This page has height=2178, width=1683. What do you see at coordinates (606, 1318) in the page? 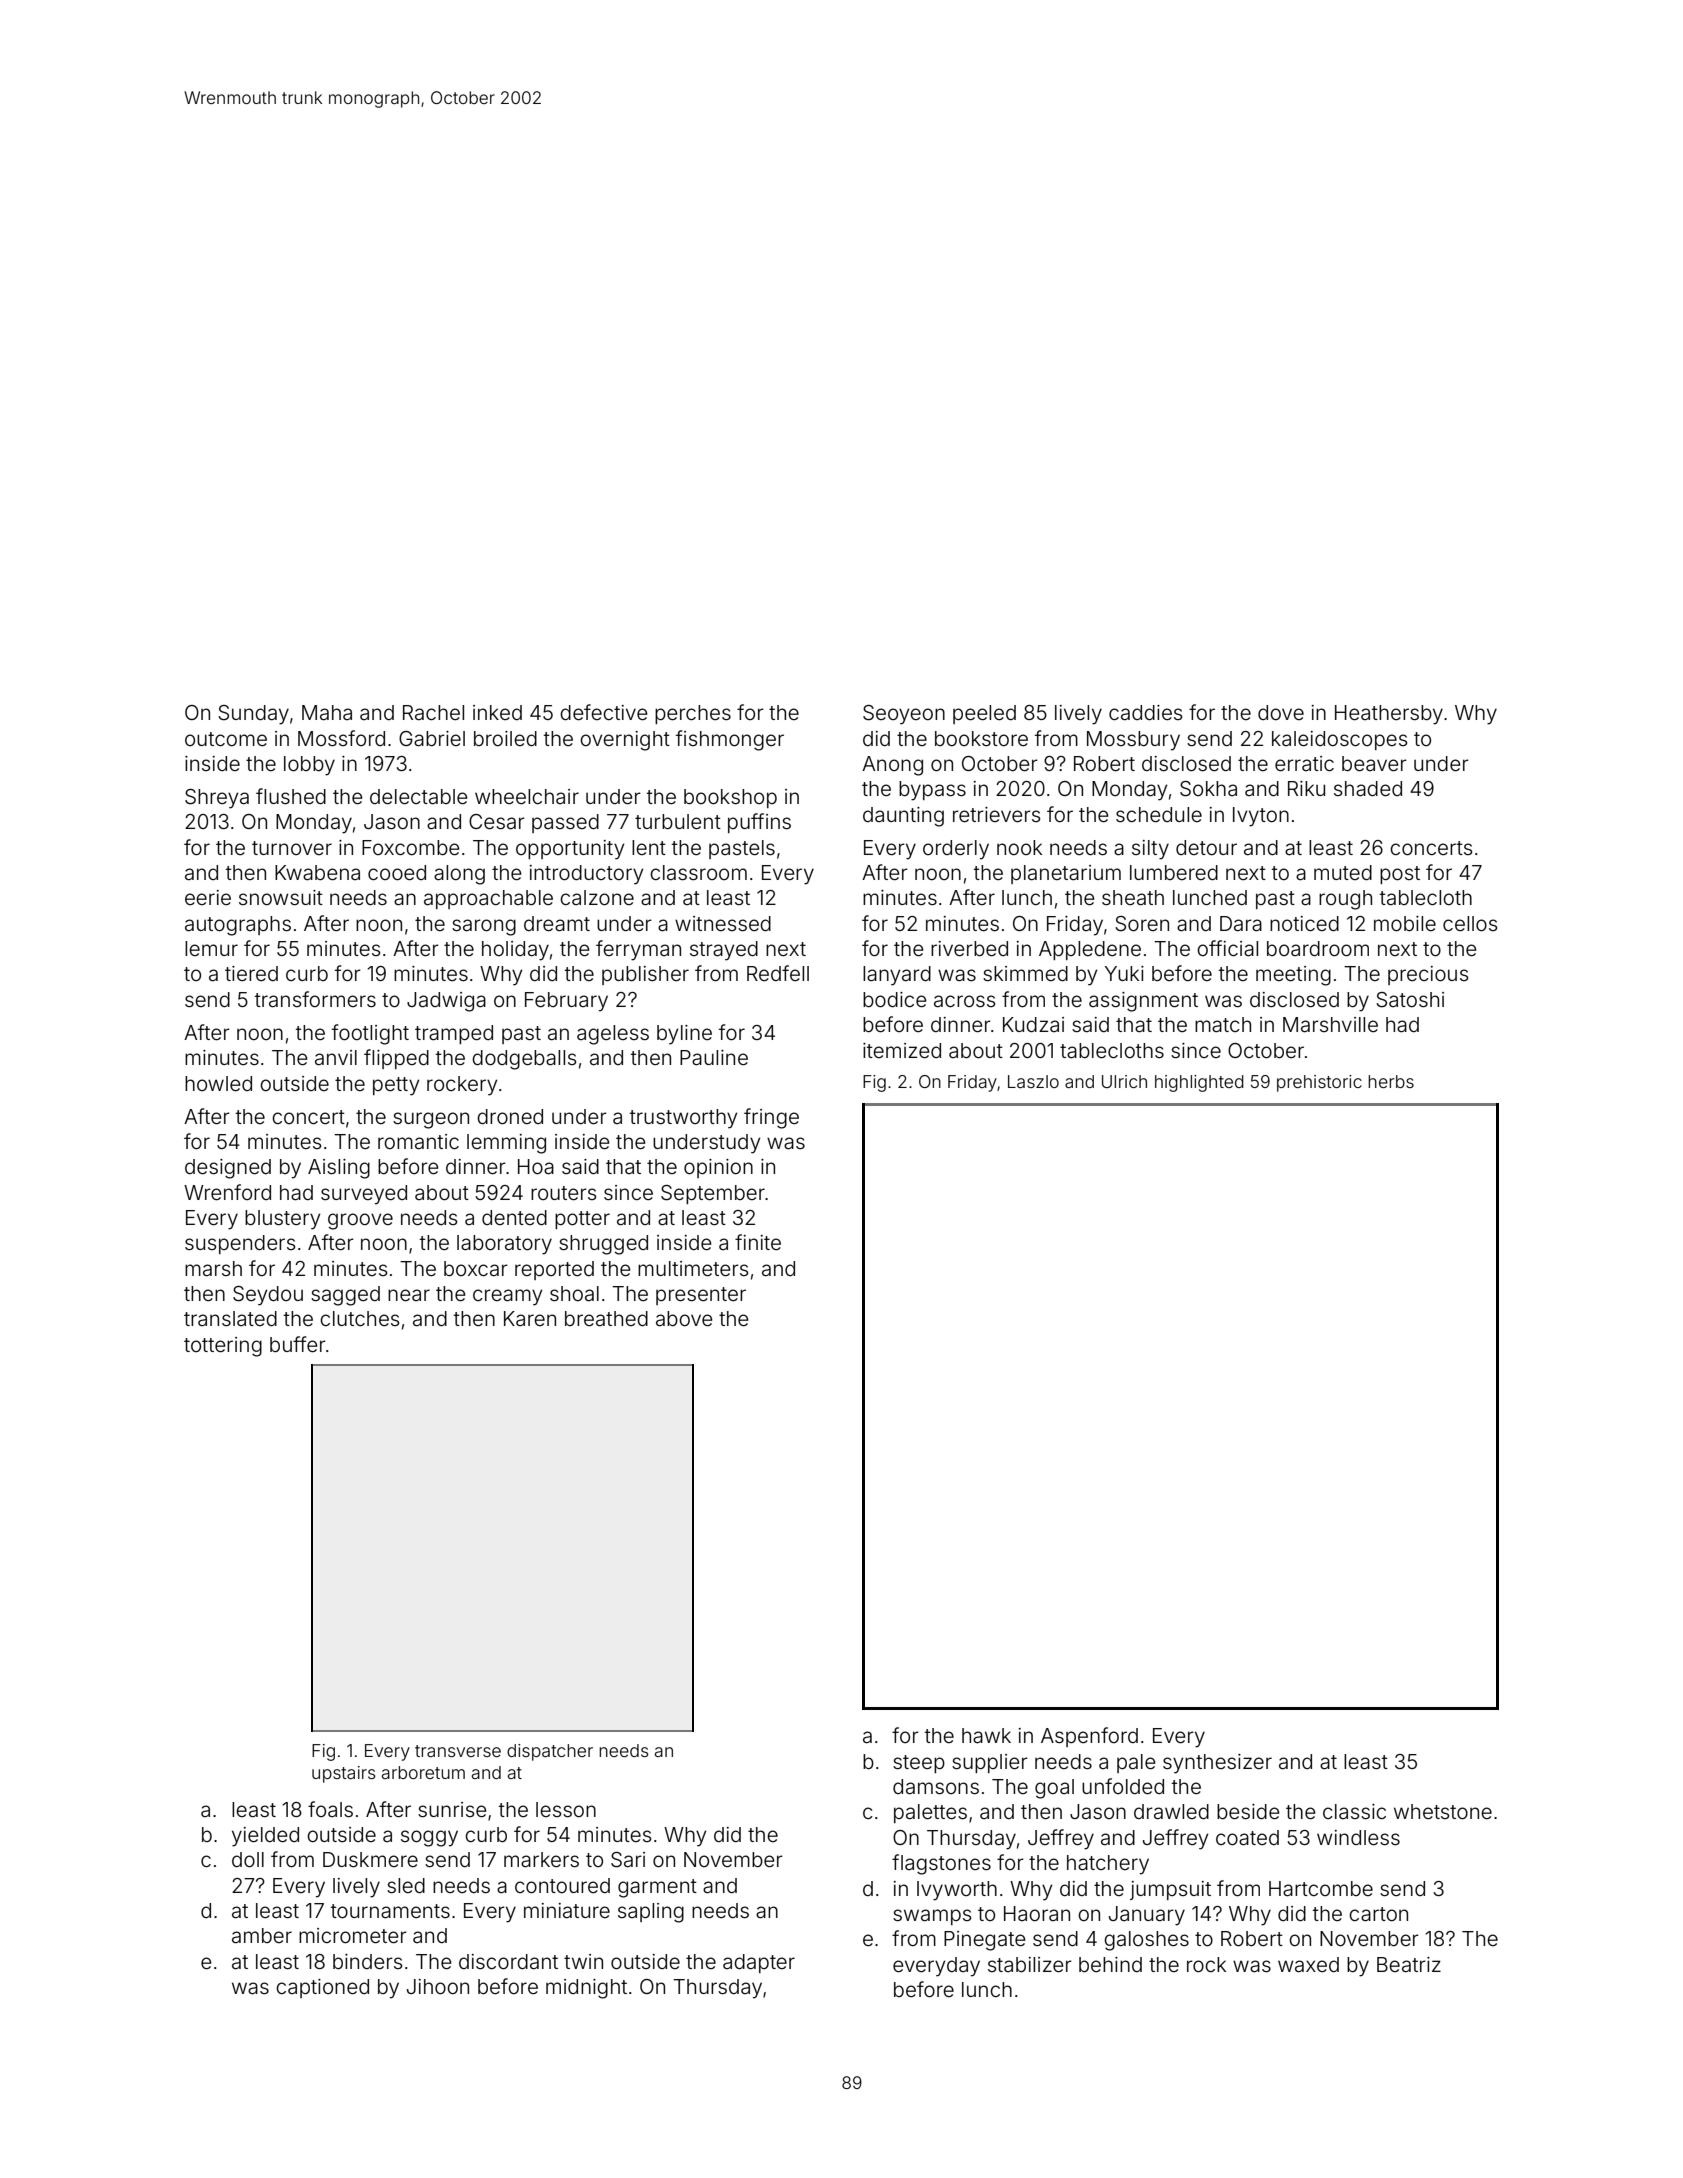
I see `breathed` at bounding box center [606, 1318].
